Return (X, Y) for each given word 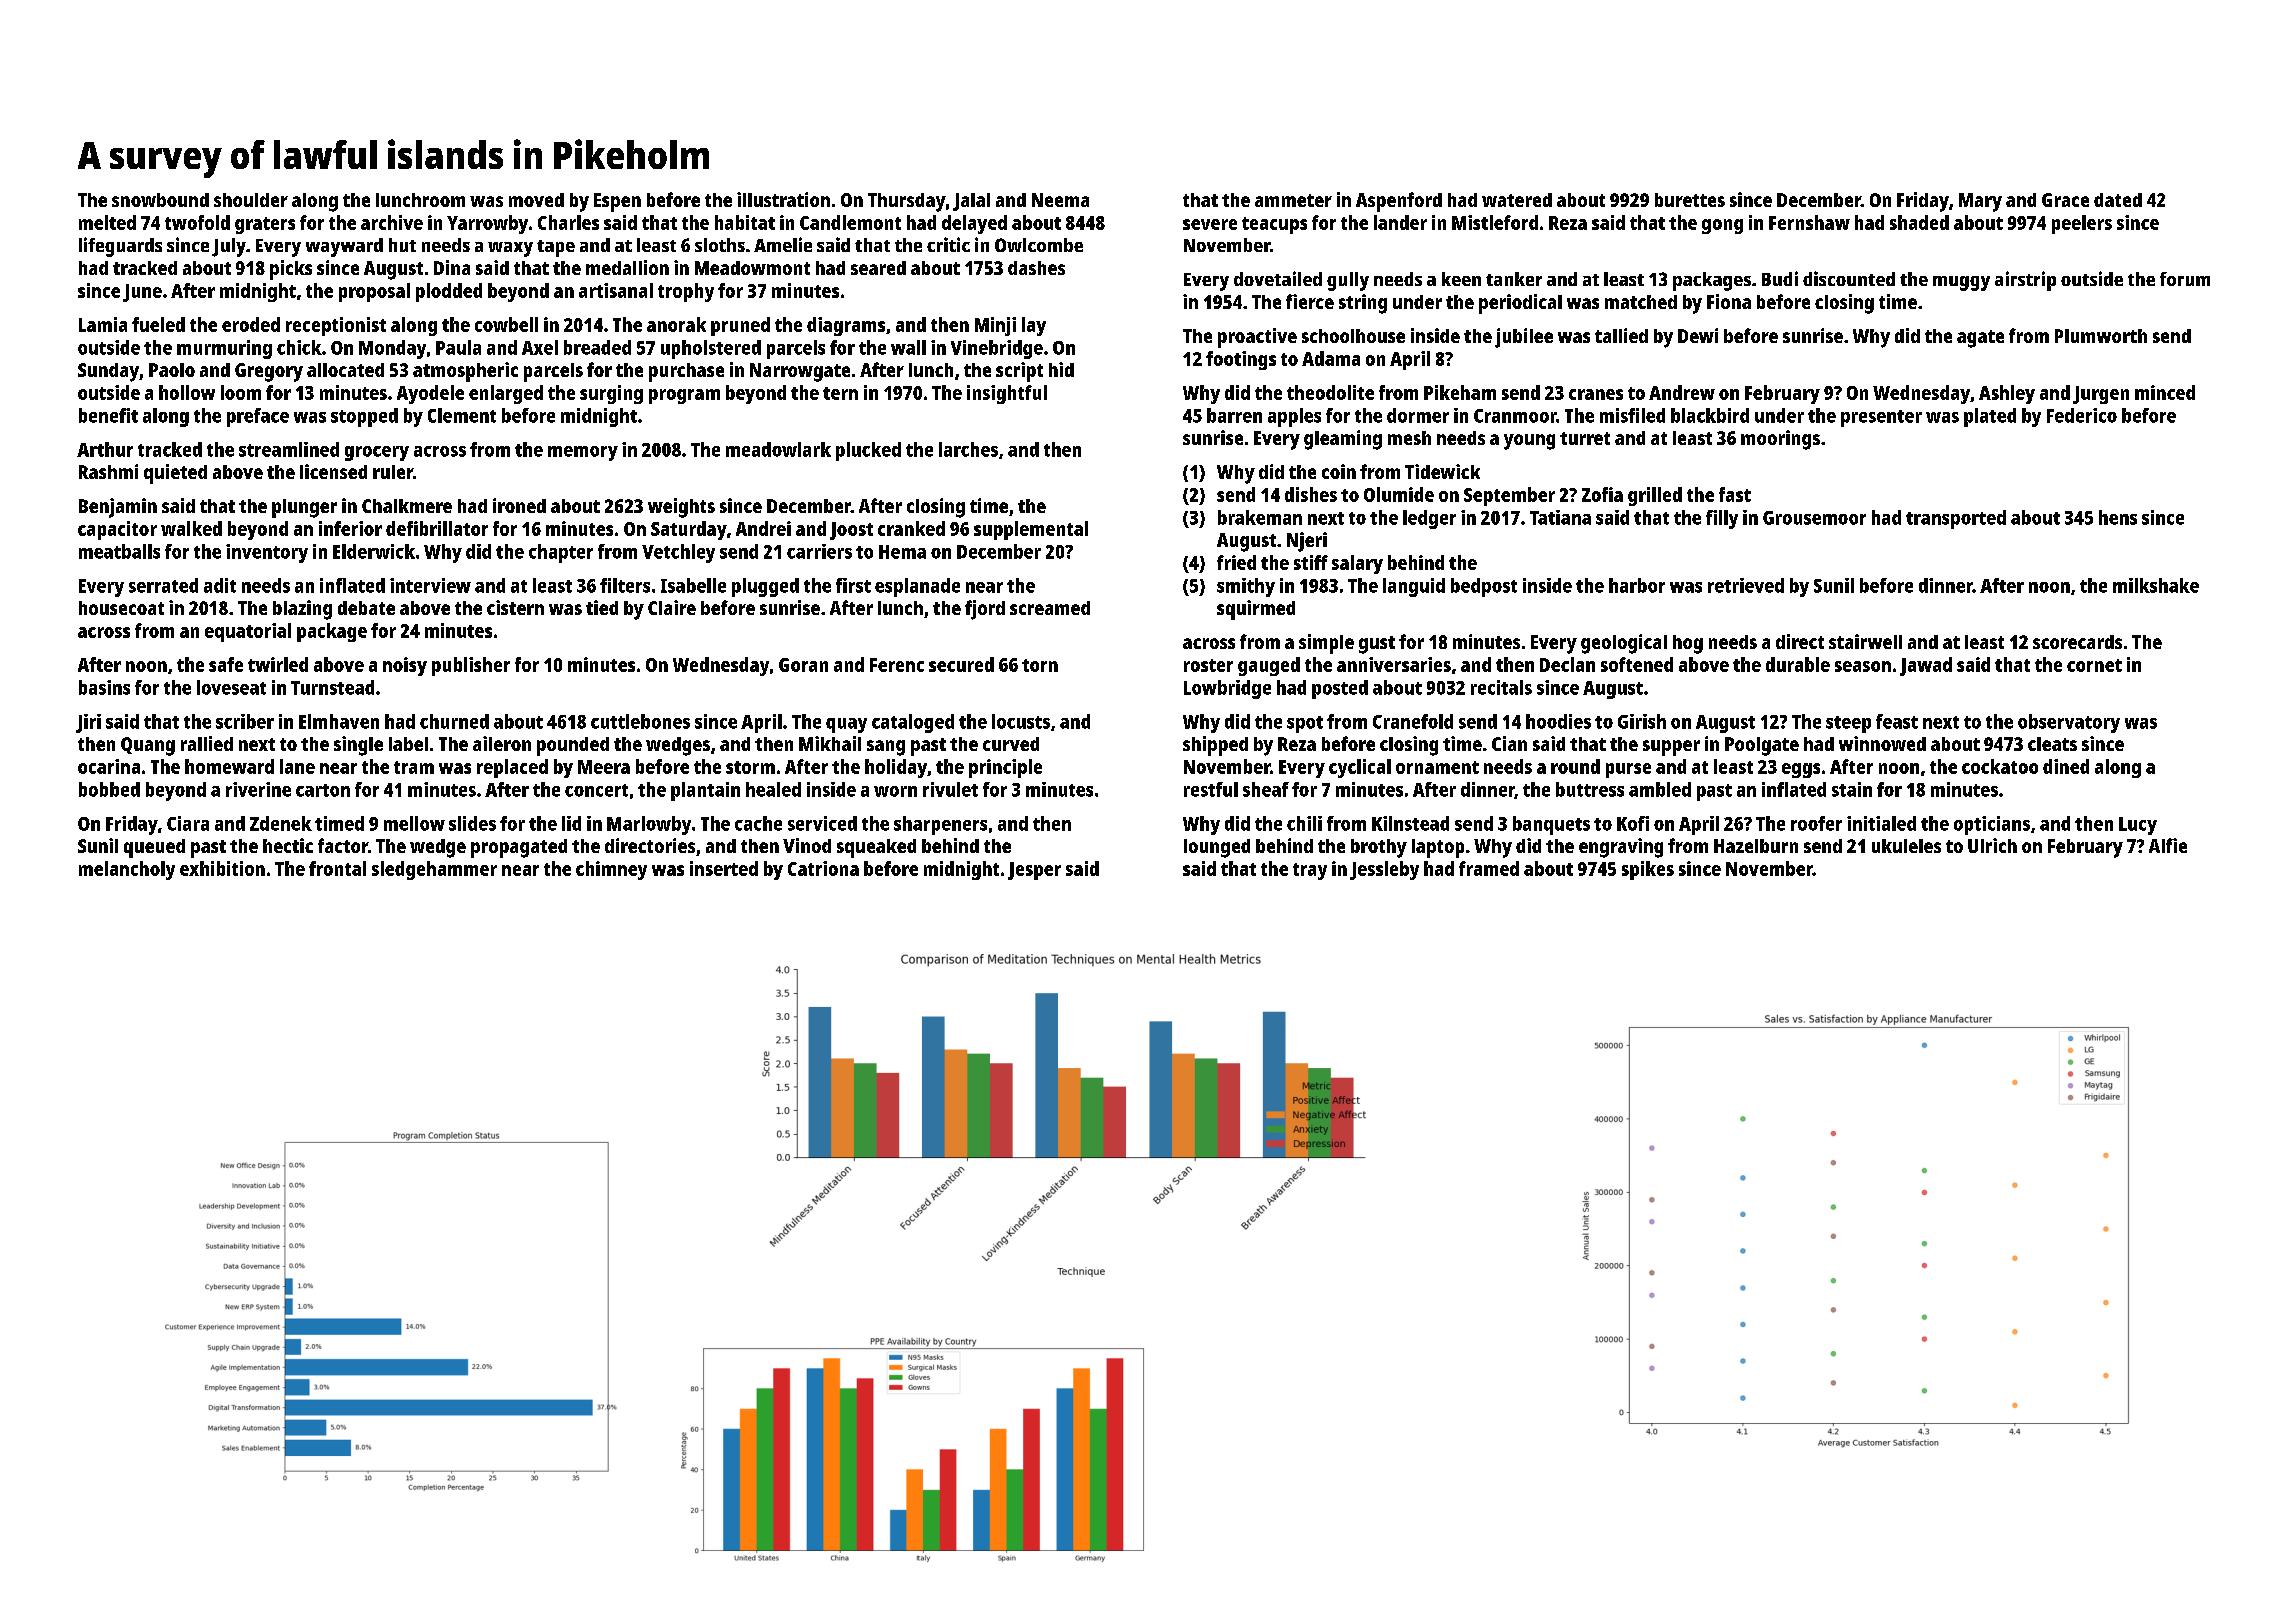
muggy (1961, 283)
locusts (1021, 721)
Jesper (1034, 871)
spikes (1648, 870)
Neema (1060, 200)
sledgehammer (434, 870)
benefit (108, 415)
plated (1990, 417)
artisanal (616, 290)
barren (1234, 415)
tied (602, 607)
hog (1688, 644)
